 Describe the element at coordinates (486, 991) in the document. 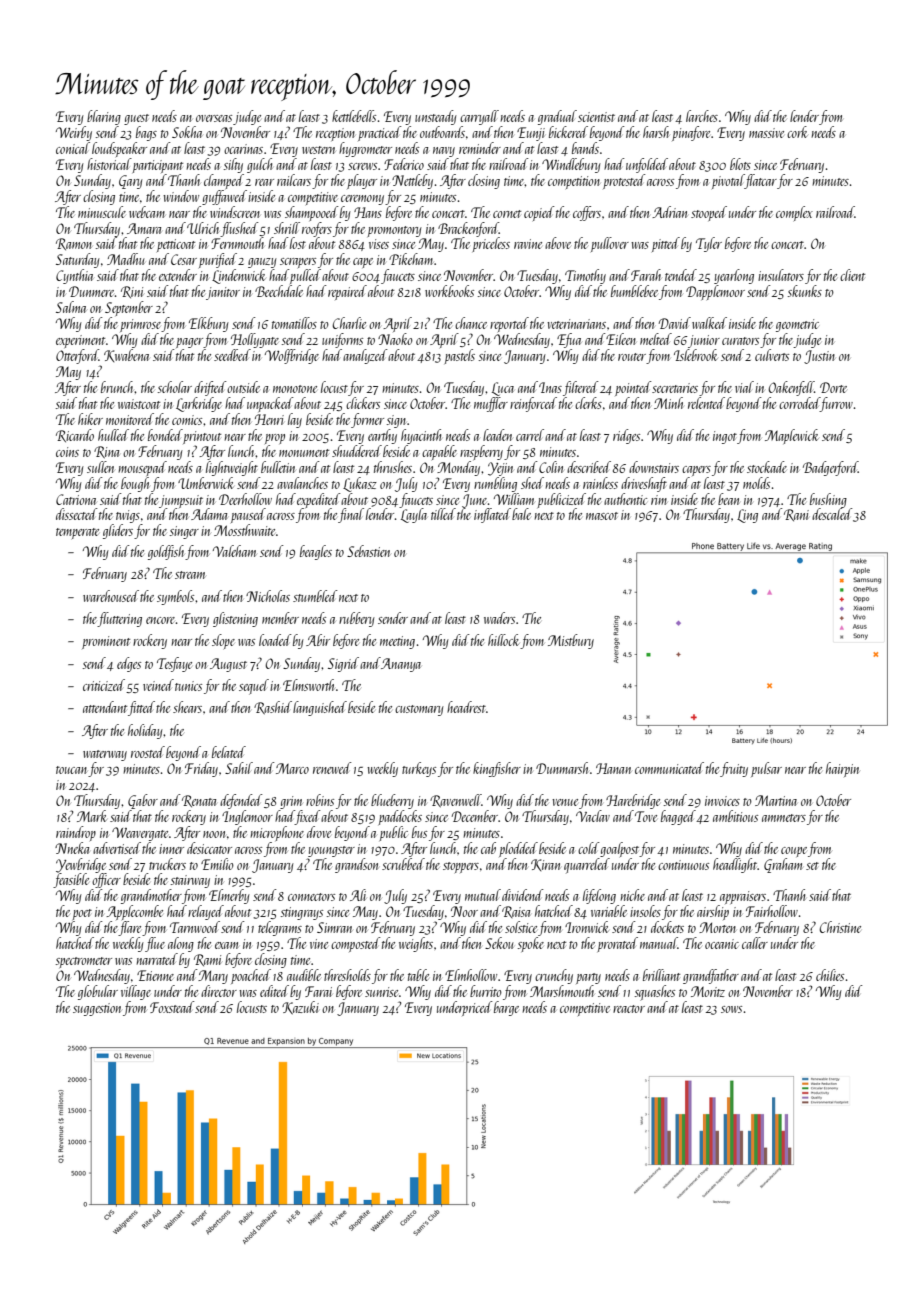

I see `burrito` at that location.
